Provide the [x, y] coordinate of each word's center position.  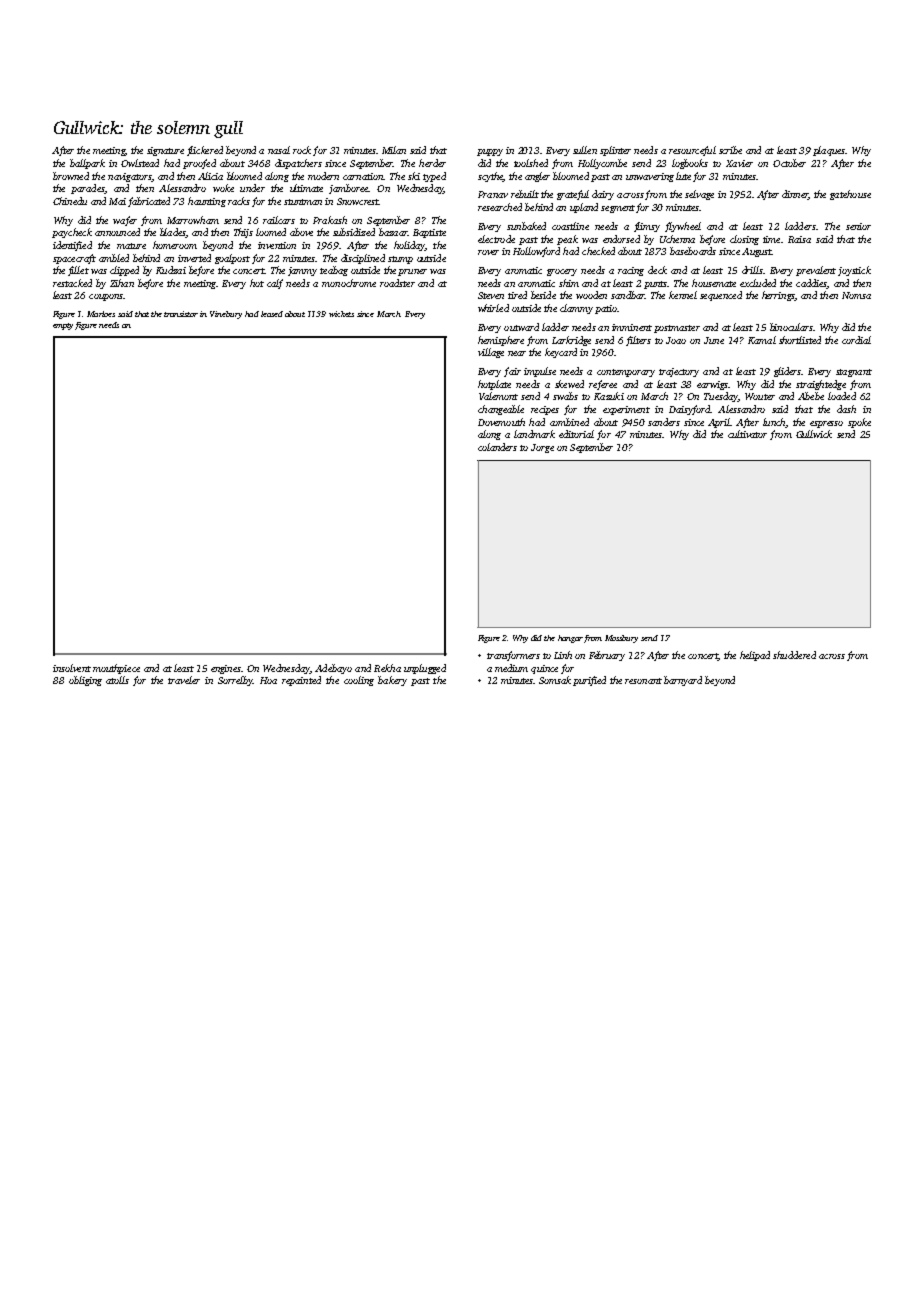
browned [71, 176]
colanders [497, 447]
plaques [829, 151]
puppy [490, 152]
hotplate [494, 385]
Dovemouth [501, 422]
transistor [181, 314]
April [719, 423]
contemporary [626, 373]
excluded [758, 283]
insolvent [72, 668]
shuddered [794, 655]
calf [275, 284]
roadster [397, 283]
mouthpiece [116, 669]
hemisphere [501, 341]
